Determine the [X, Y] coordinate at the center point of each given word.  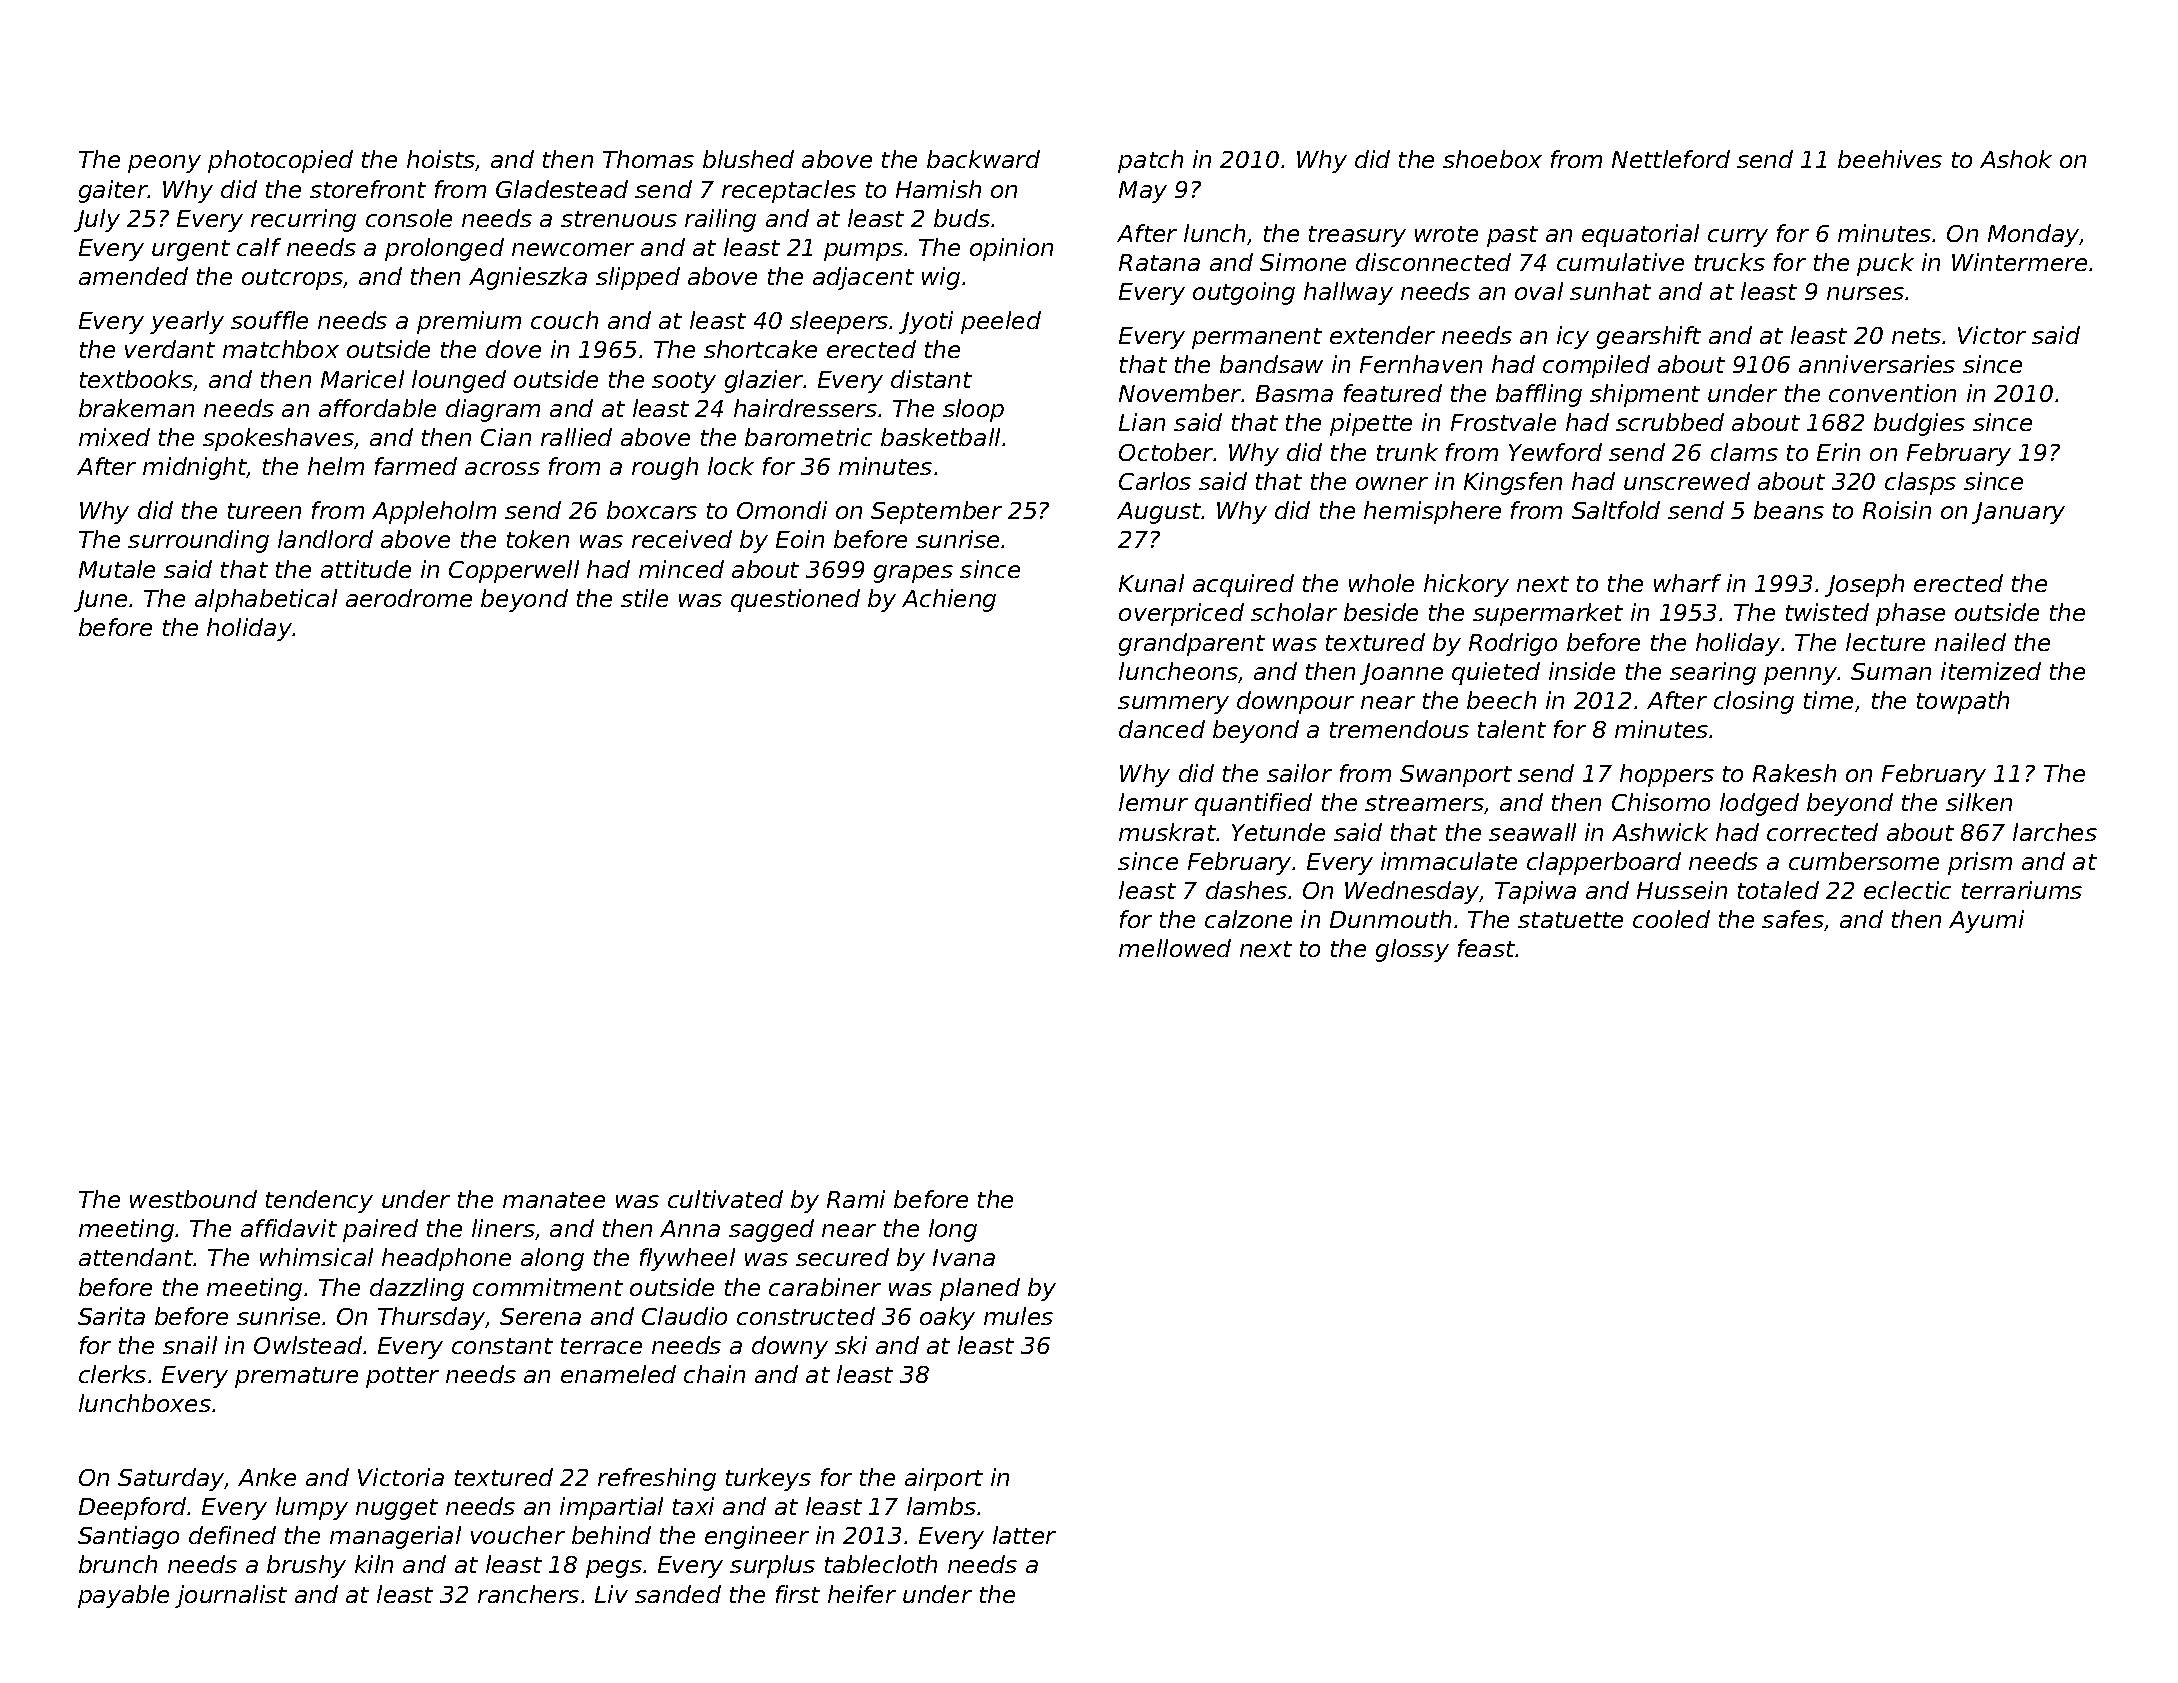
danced [1162, 729]
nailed [1970, 642]
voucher [518, 1535]
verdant [170, 349]
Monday [2034, 235]
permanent [1257, 338]
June [100, 601]
